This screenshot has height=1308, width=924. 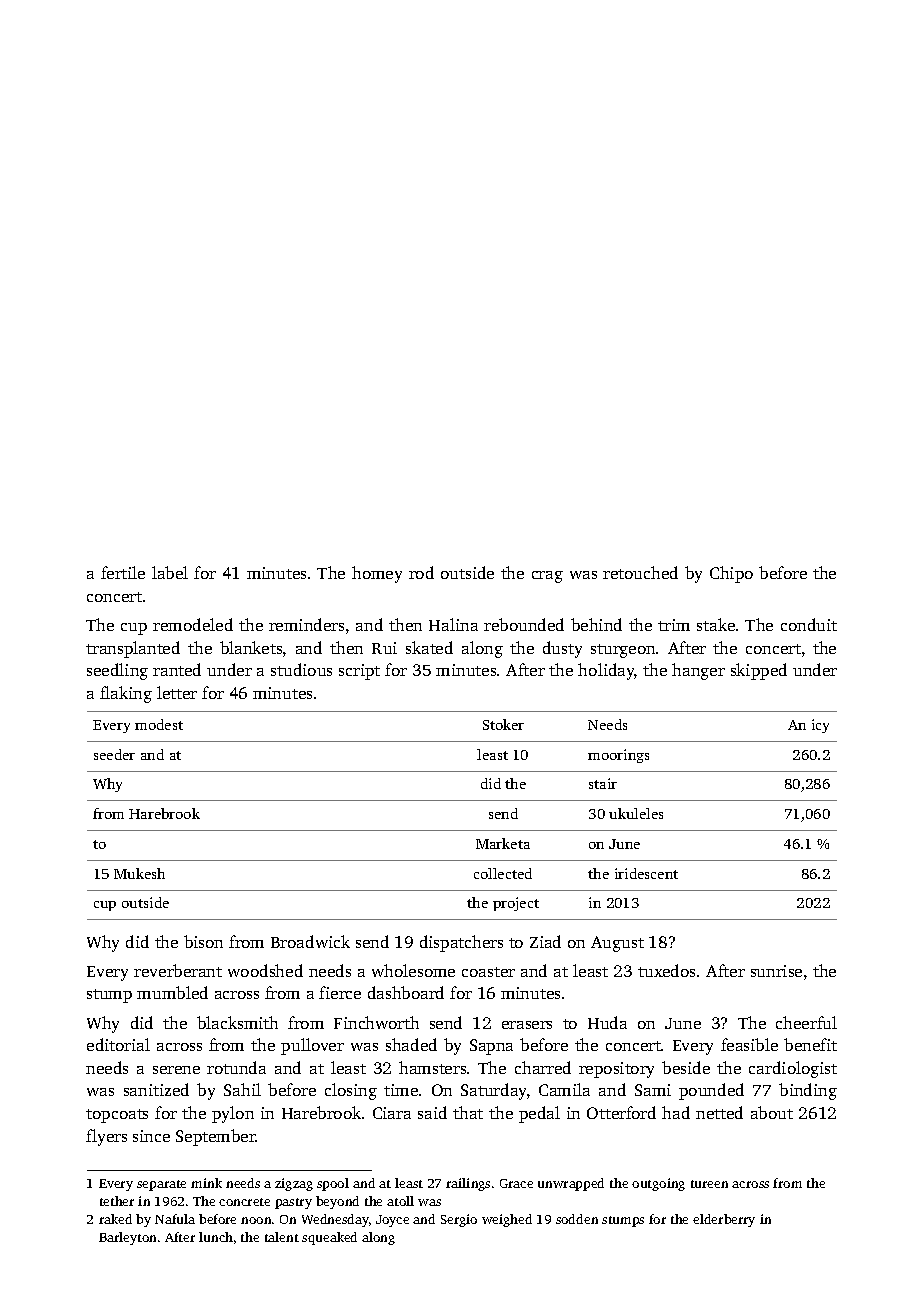 What do you see at coordinates (114, 754) in the screenshot?
I see `seeder` at bounding box center [114, 754].
